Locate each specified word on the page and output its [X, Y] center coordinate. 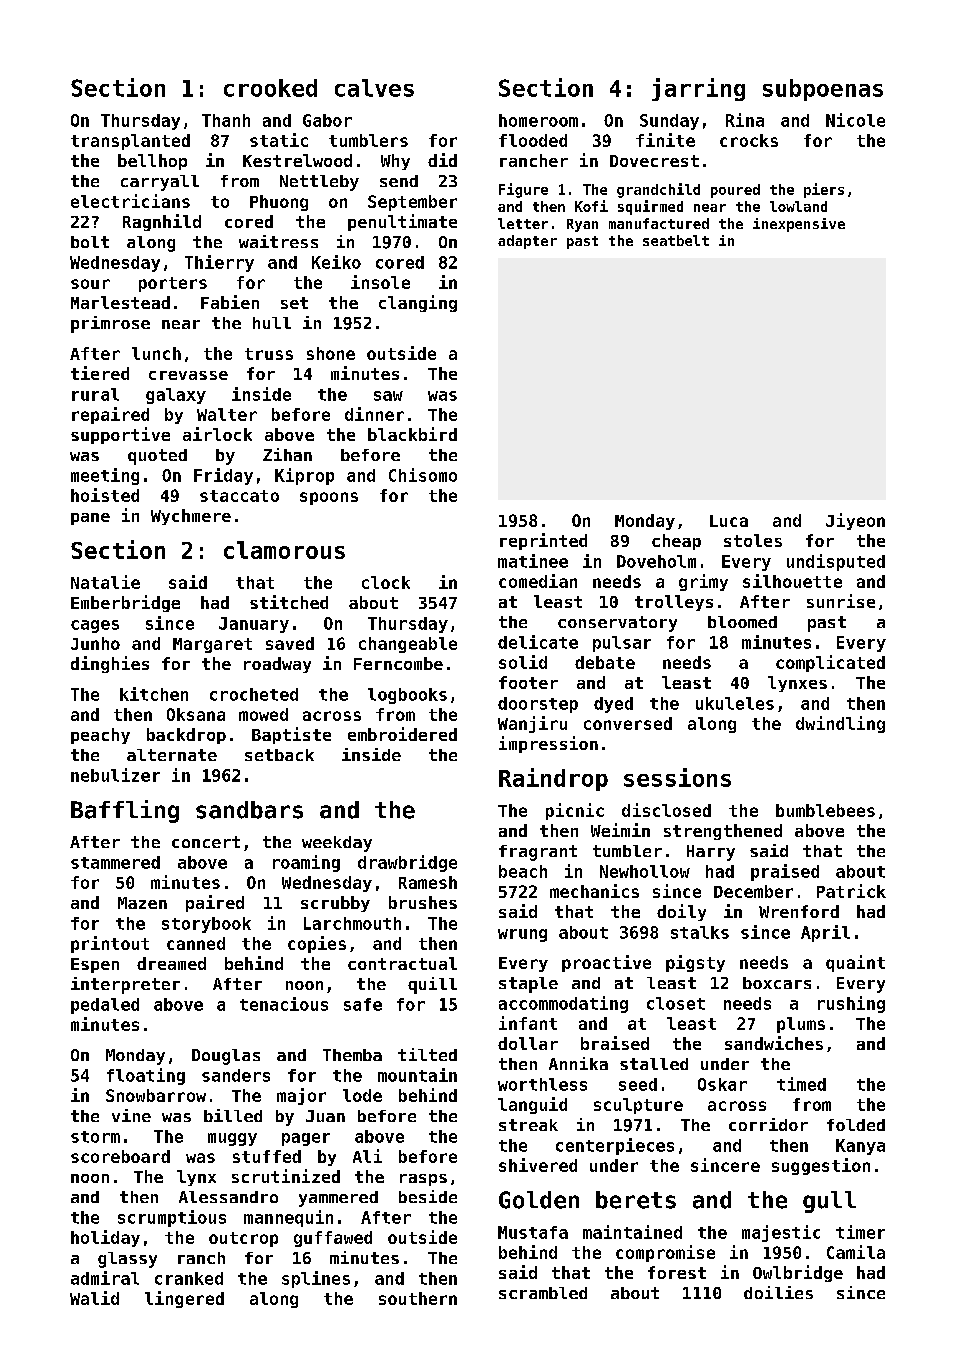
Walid [94, 1298]
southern [418, 1298]
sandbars [249, 810]
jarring [698, 89]
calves [374, 88]
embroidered [402, 734]
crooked [270, 88]
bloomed [742, 622]
